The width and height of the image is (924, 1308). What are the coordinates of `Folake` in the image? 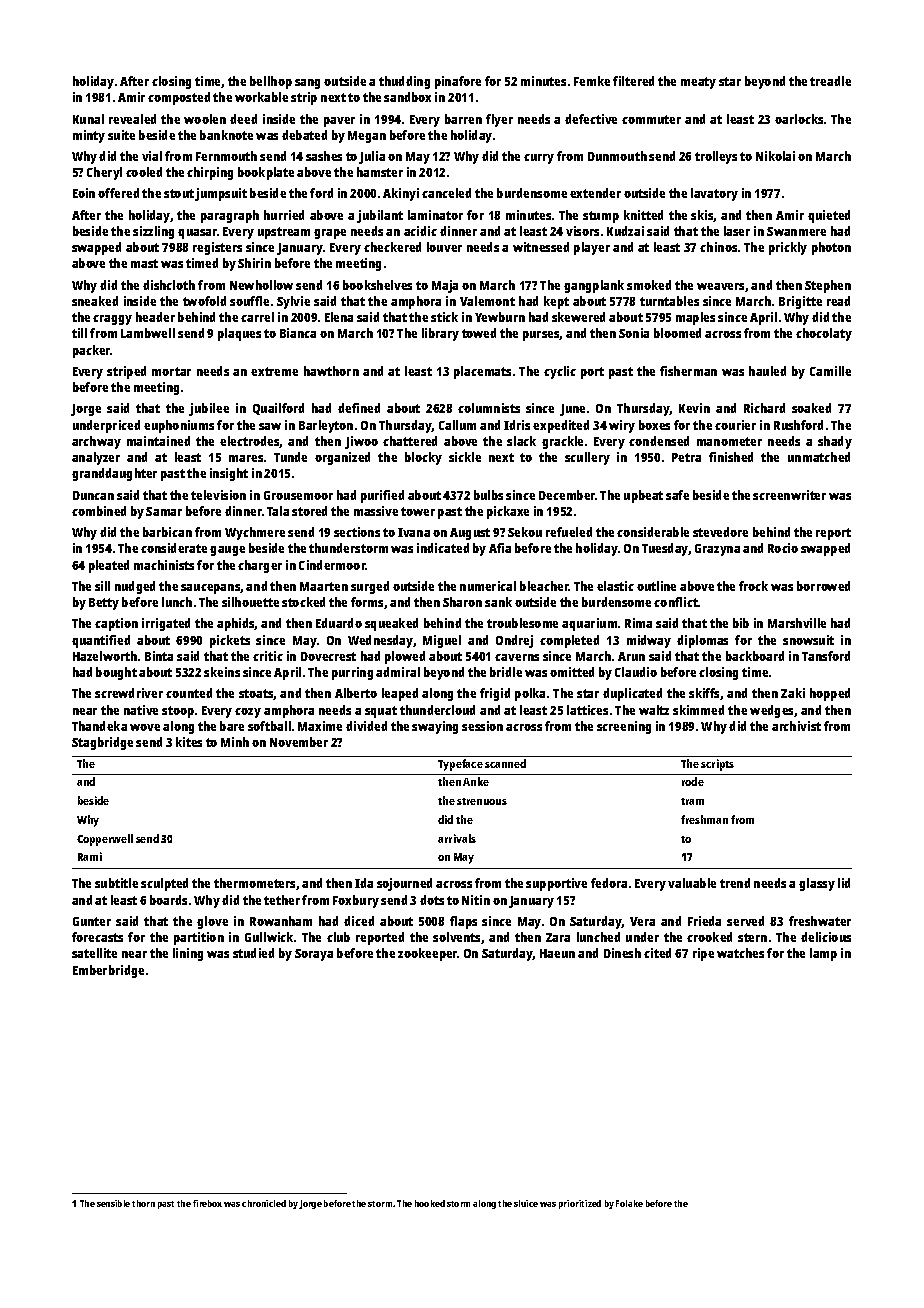 It's located at (629, 1203).
